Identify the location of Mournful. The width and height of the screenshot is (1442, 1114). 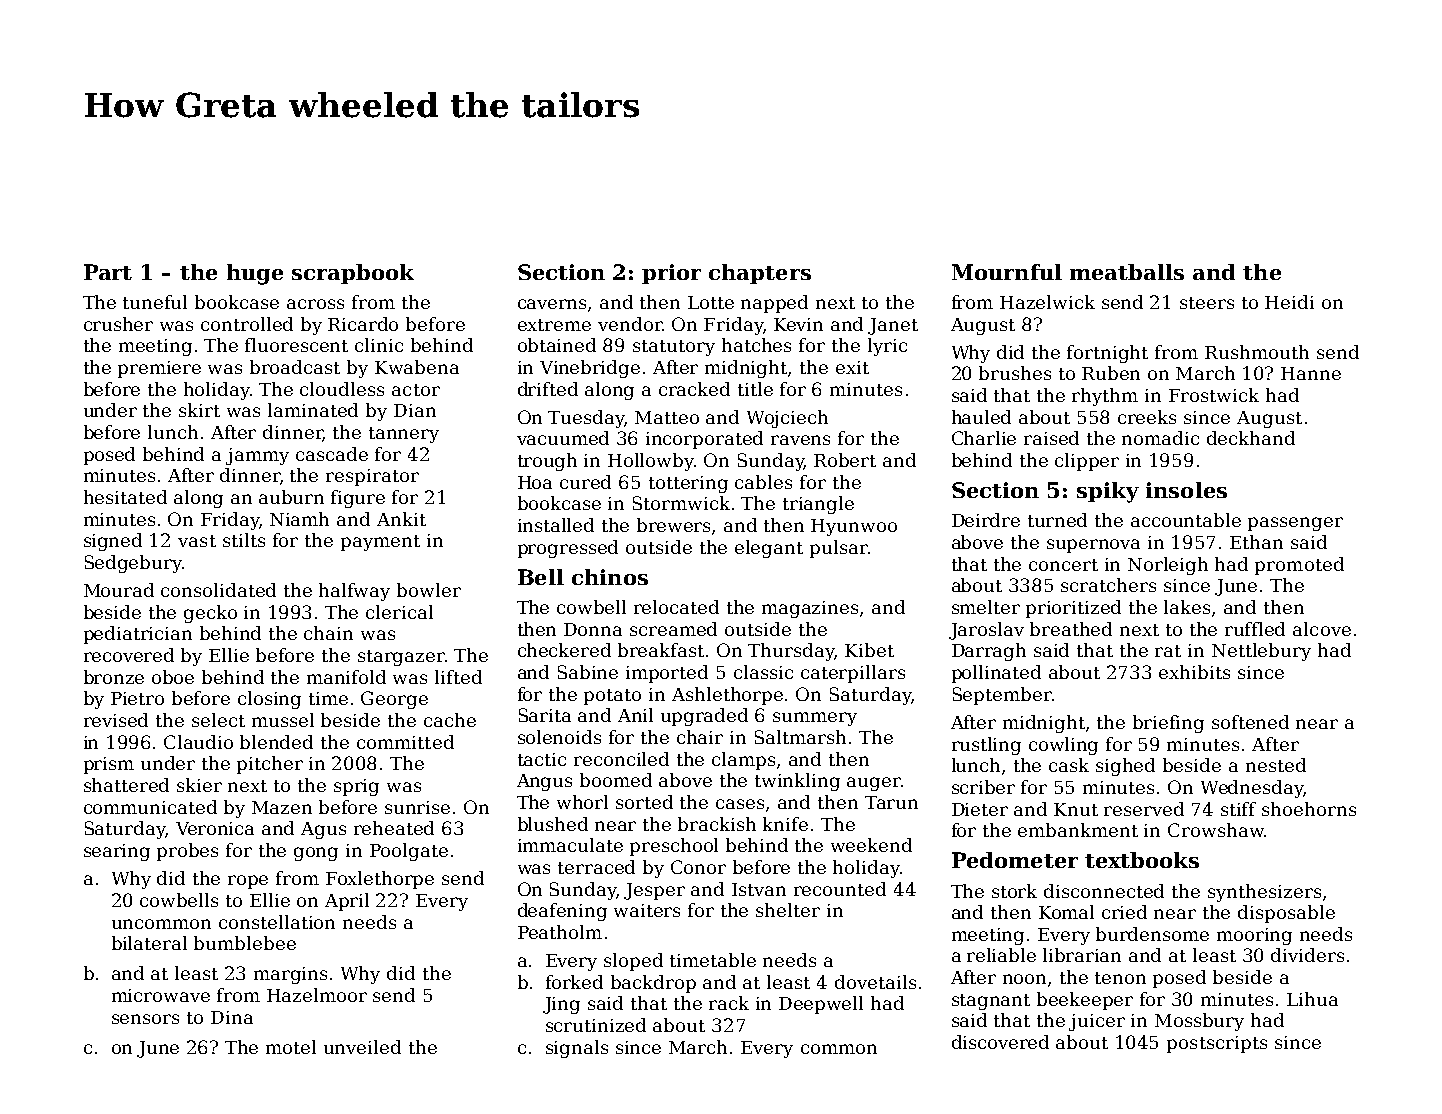
(1007, 272).
